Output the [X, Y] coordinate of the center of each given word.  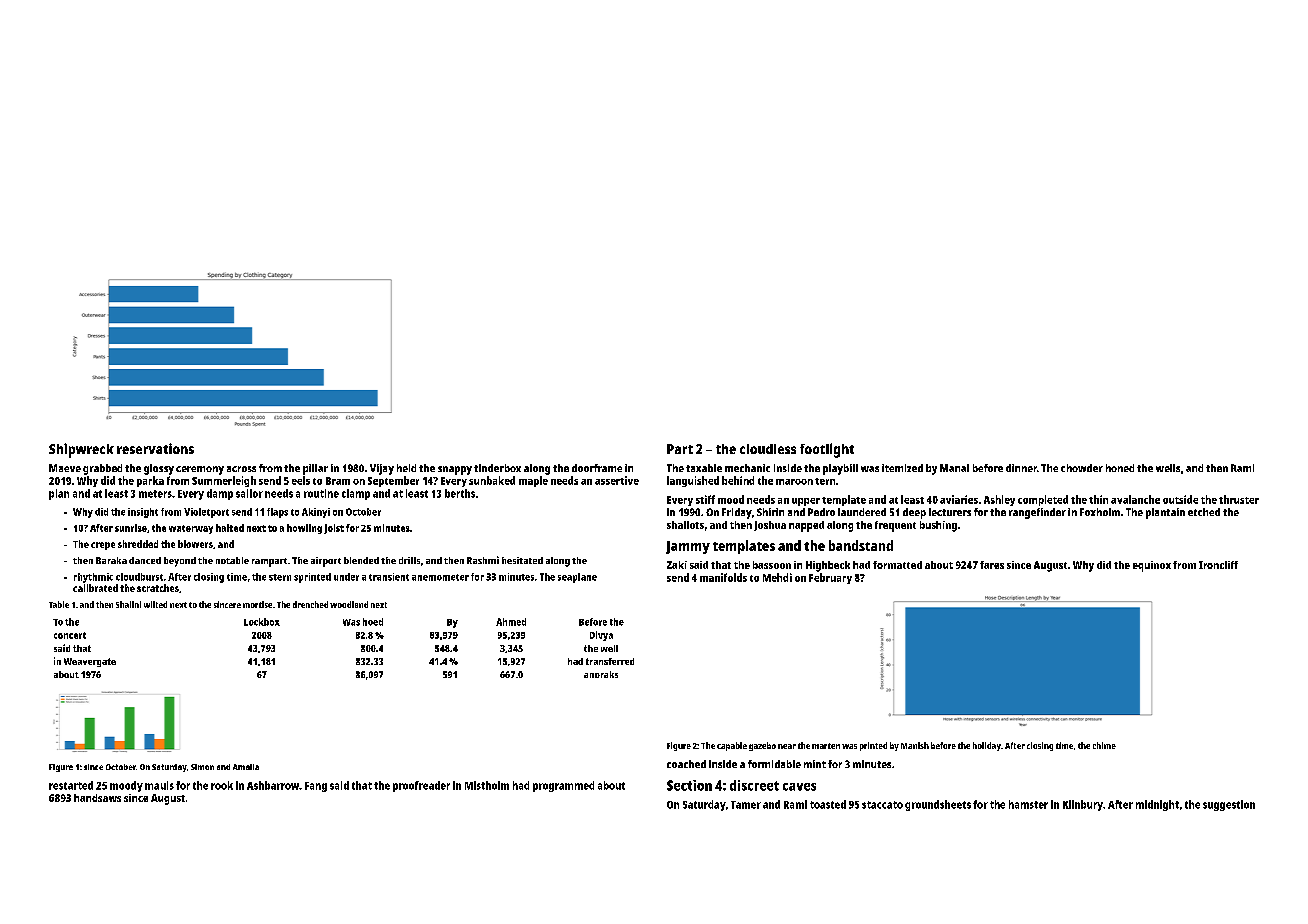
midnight [1157, 805]
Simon [202, 767]
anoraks [601, 674]
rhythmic [93, 578]
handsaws [97, 798]
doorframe [597, 468]
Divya [601, 636]
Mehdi [777, 577]
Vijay [382, 469]
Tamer [746, 805]
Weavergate [90, 662]
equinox [1152, 566]
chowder [1082, 468]
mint [815, 764]
